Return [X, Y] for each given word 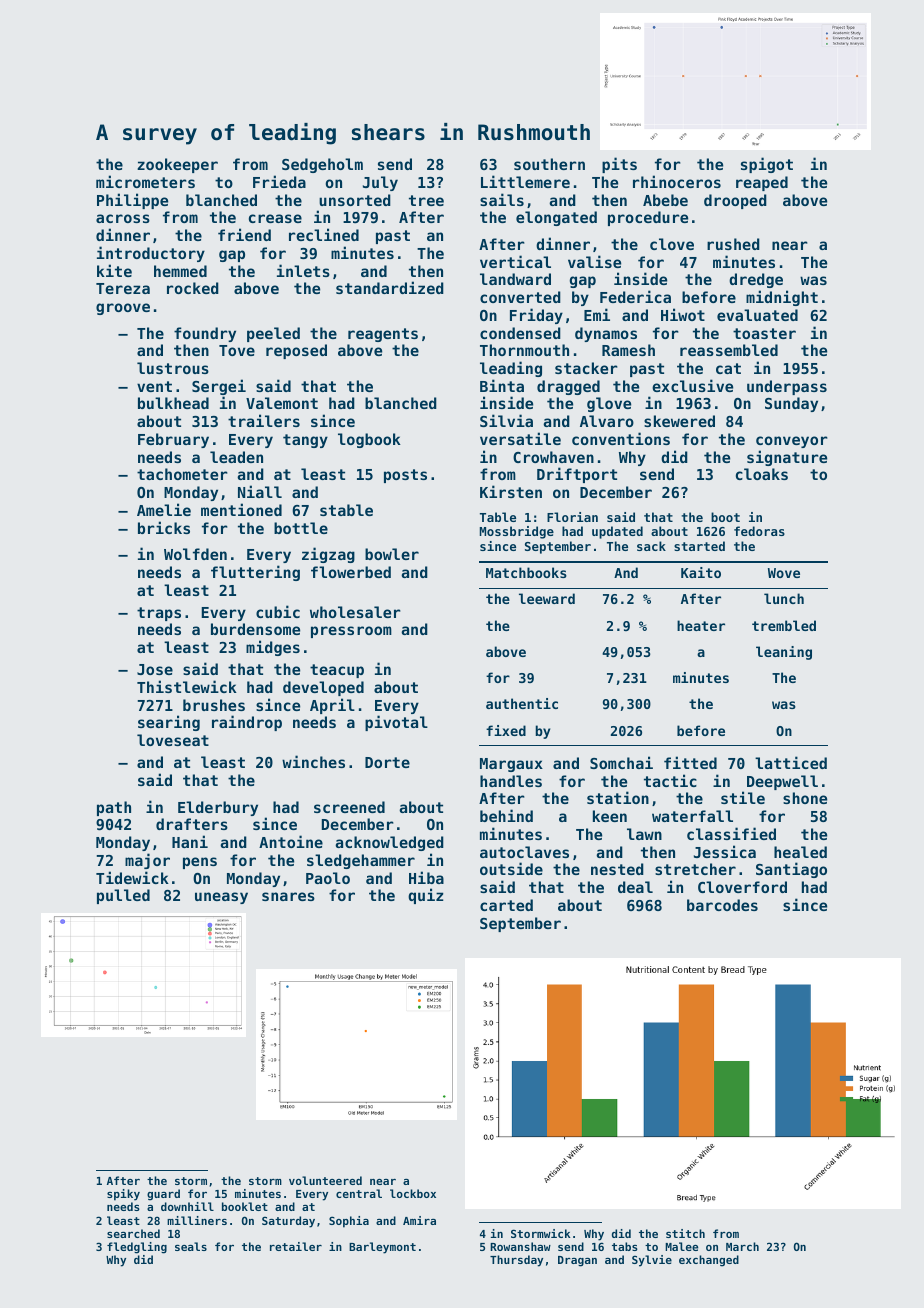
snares [288, 896]
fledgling [137, 1248]
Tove [237, 350]
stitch [685, 1233]
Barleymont [382, 1248]
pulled [123, 896]
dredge [756, 280]
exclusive [692, 385]
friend [244, 234]
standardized [390, 287]
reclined [324, 234]
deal [635, 887]
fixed [506, 730]
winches [313, 761]
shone [805, 798]
